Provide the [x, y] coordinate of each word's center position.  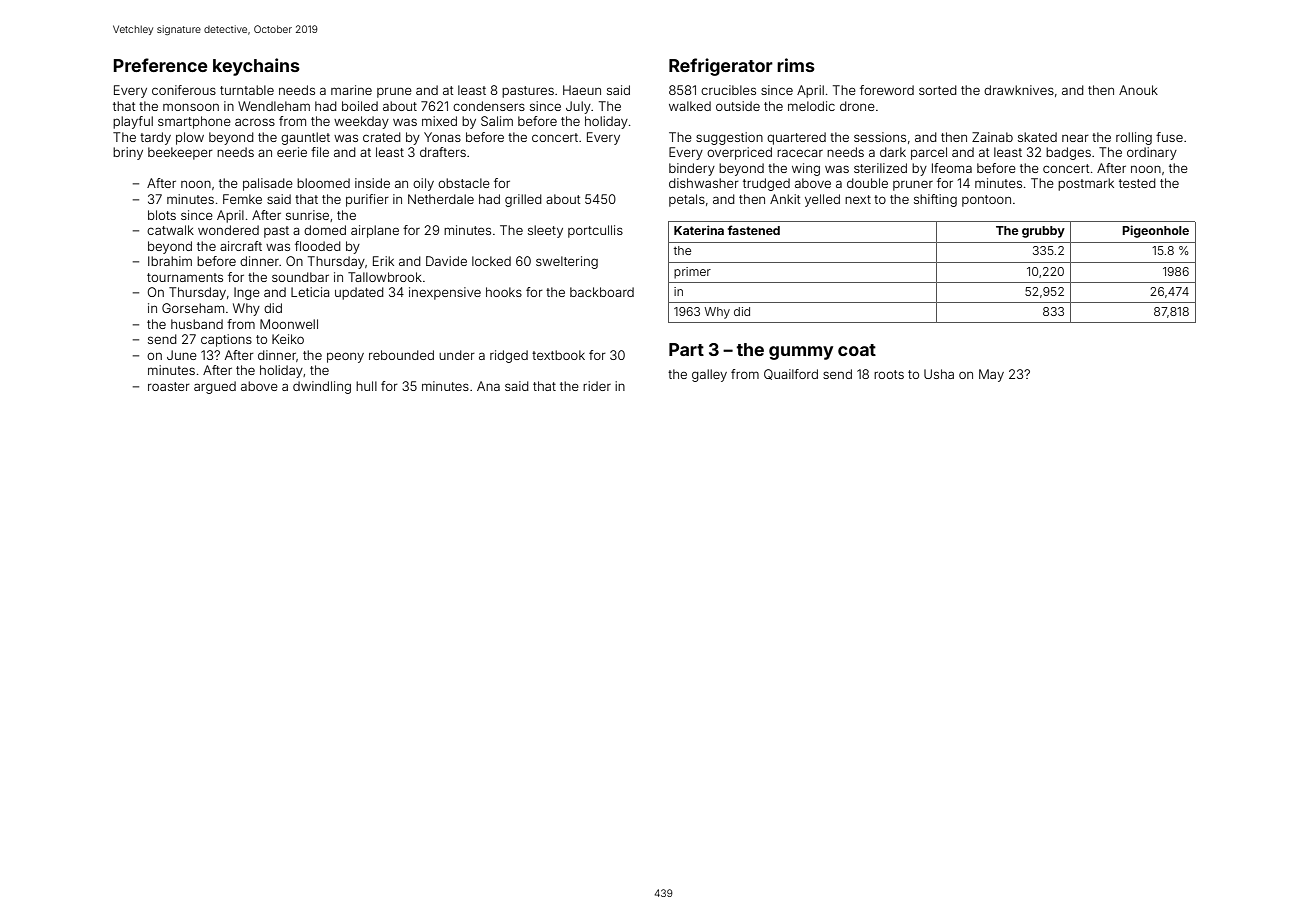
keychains [256, 67]
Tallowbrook [385, 277]
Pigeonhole [1155, 231]
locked [491, 261]
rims [796, 65]
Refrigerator [721, 67]
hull [366, 386]
